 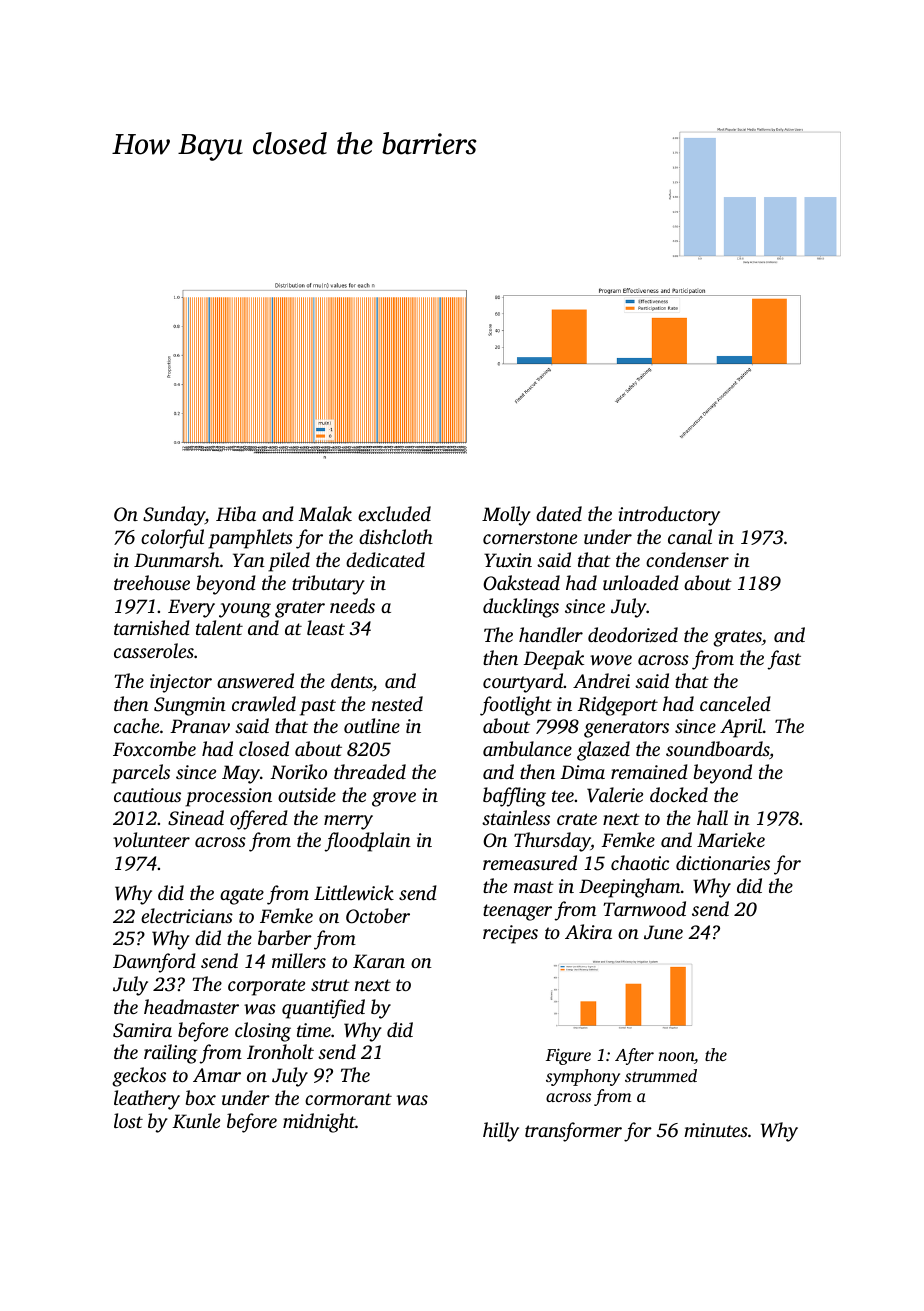 I want to click on Hiba, so click(x=236, y=513).
